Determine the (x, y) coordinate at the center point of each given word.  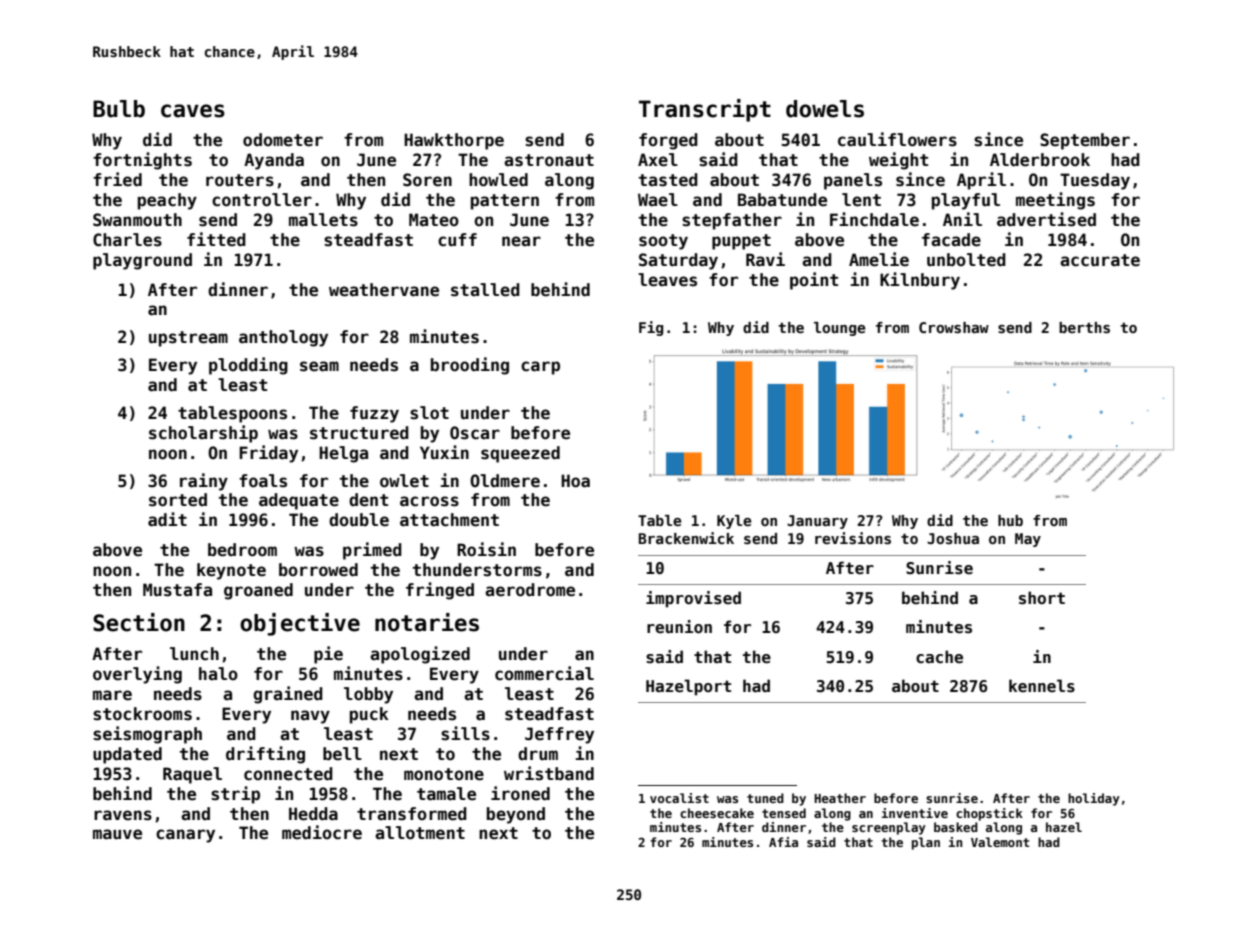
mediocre (322, 832)
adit (167, 519)
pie (328, 655)
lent (861, 200)
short (1042, 598)
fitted (216, 239)
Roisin (486, 549)
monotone (444, 774)
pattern (505, 202)
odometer (283, 140)
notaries (427, 622)
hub (1010, 520)
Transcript (705, 110)
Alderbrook (1040, 160)
